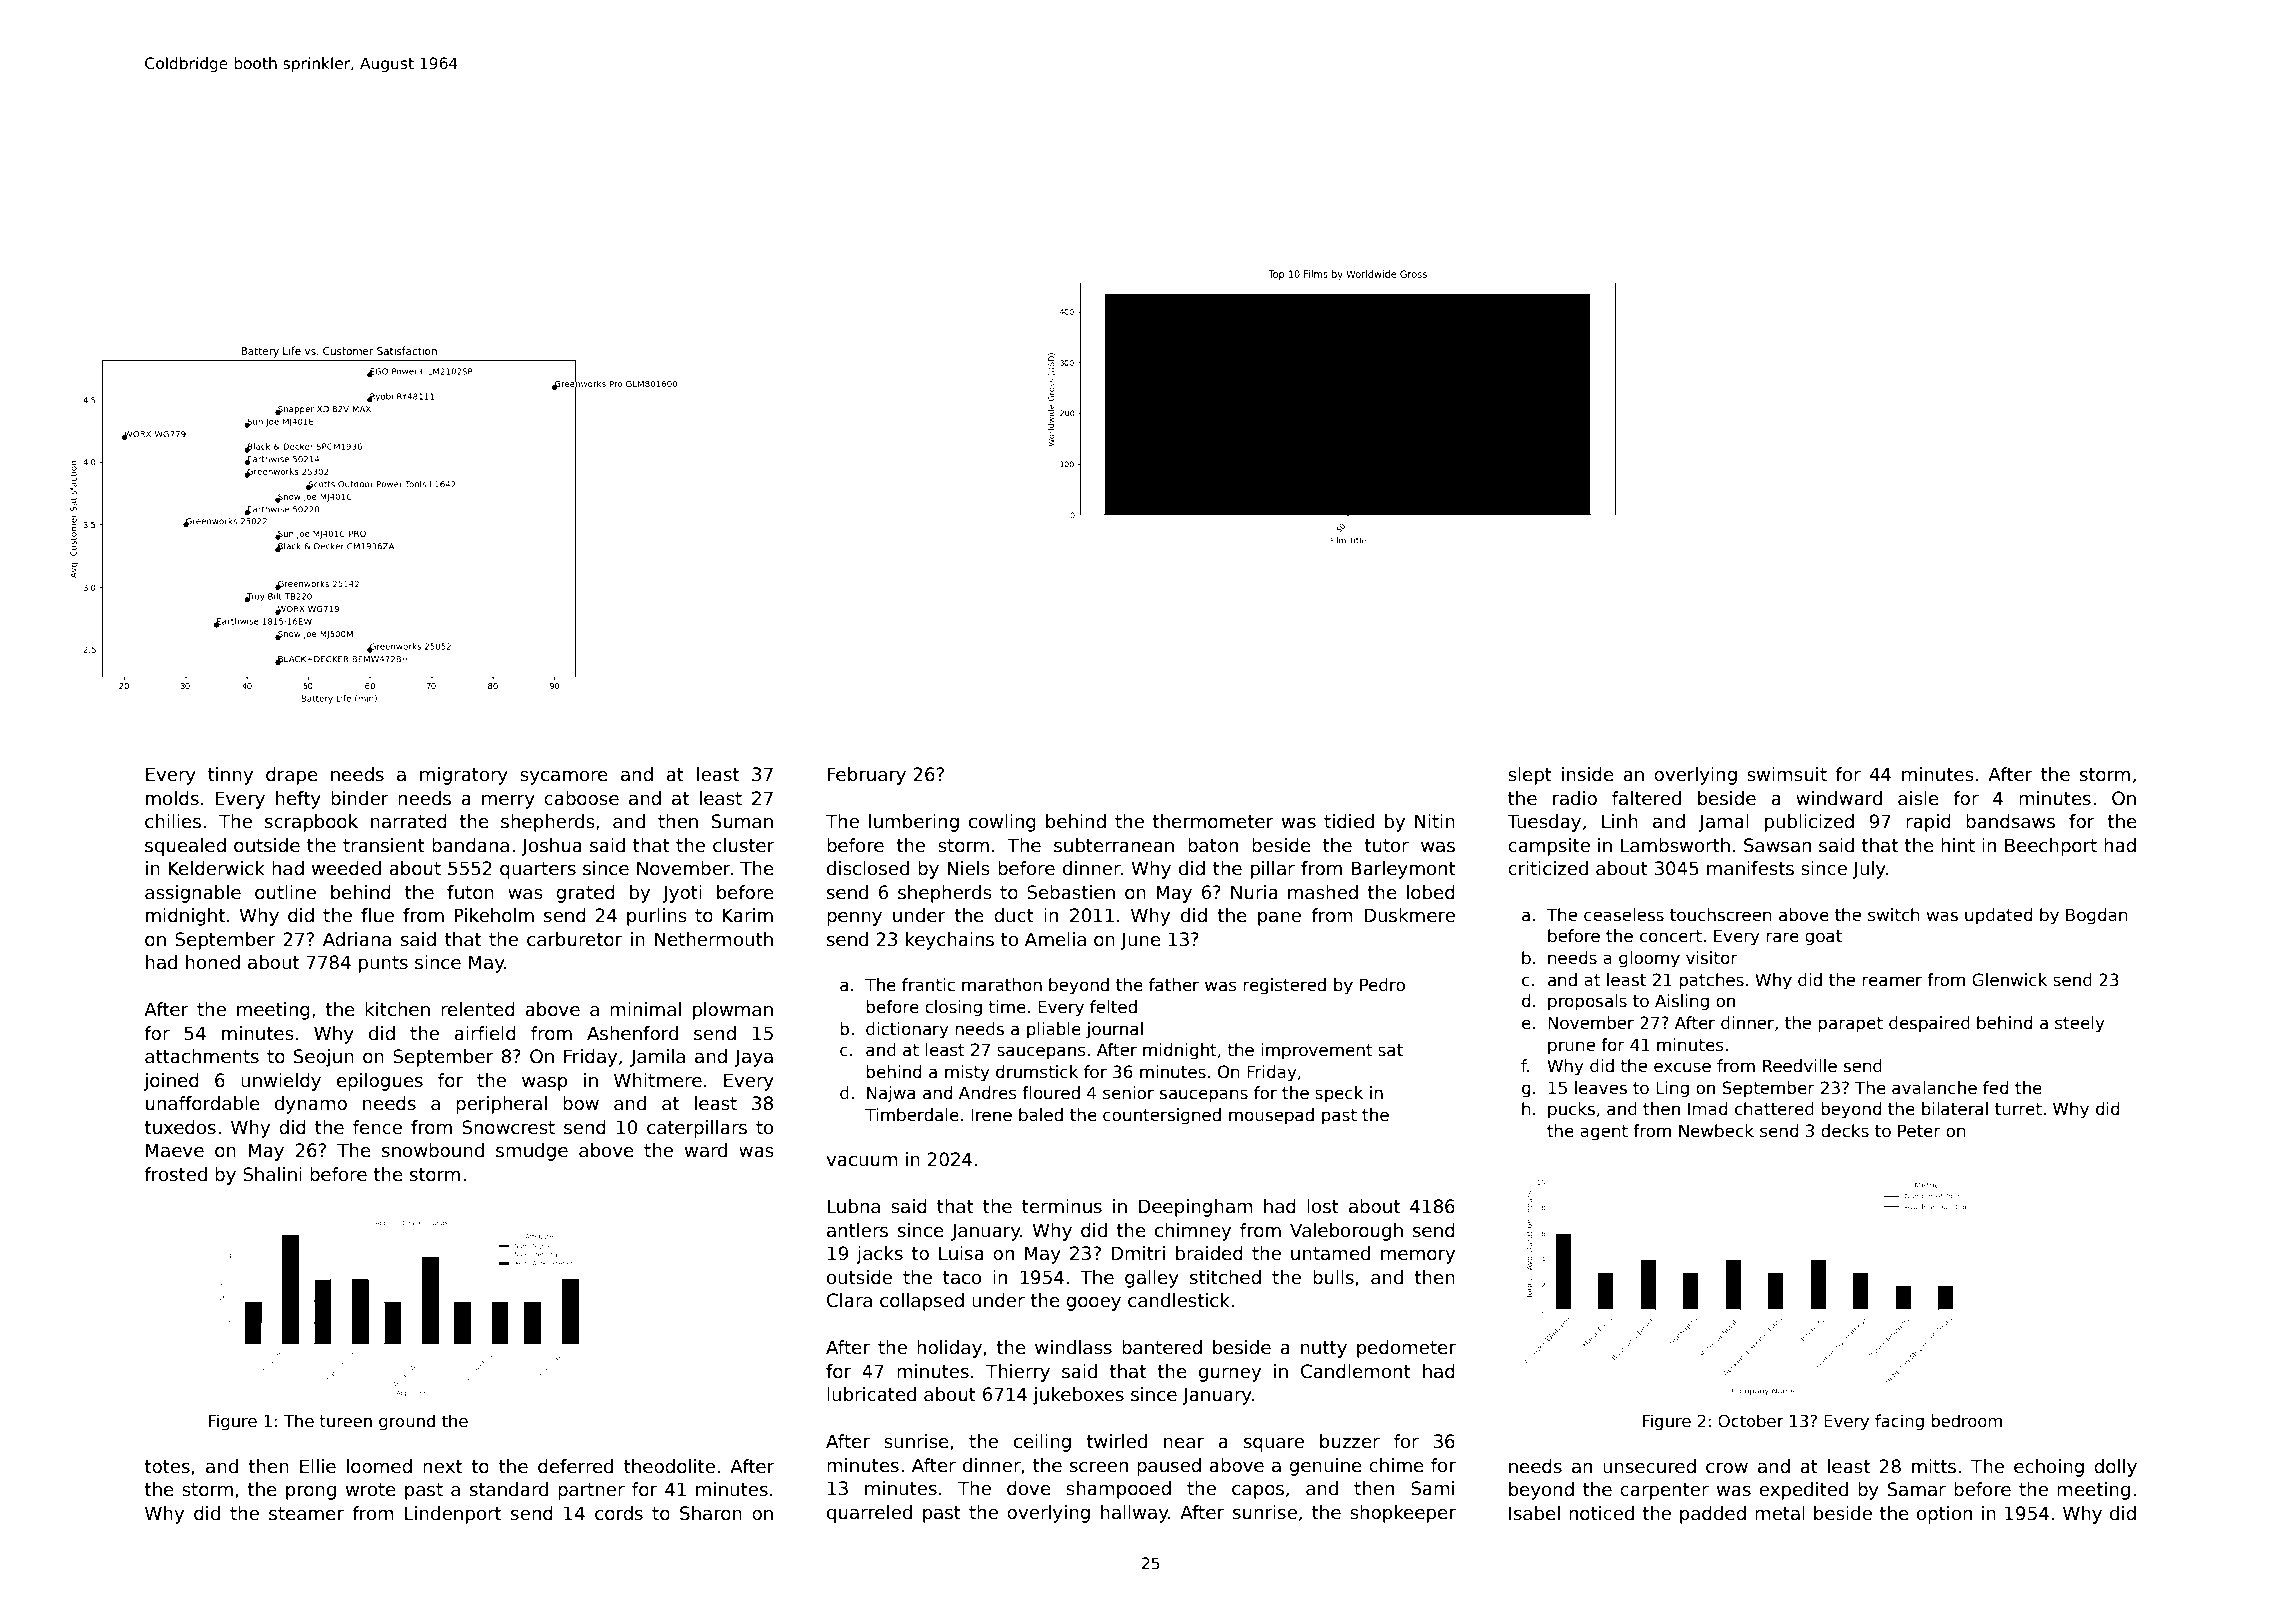 This screenshot has width=2282, height=1614. What do you see at coordinates (306, 1514) in the screenshot?
I see `steamer` at bounding box center [306, 1514].
